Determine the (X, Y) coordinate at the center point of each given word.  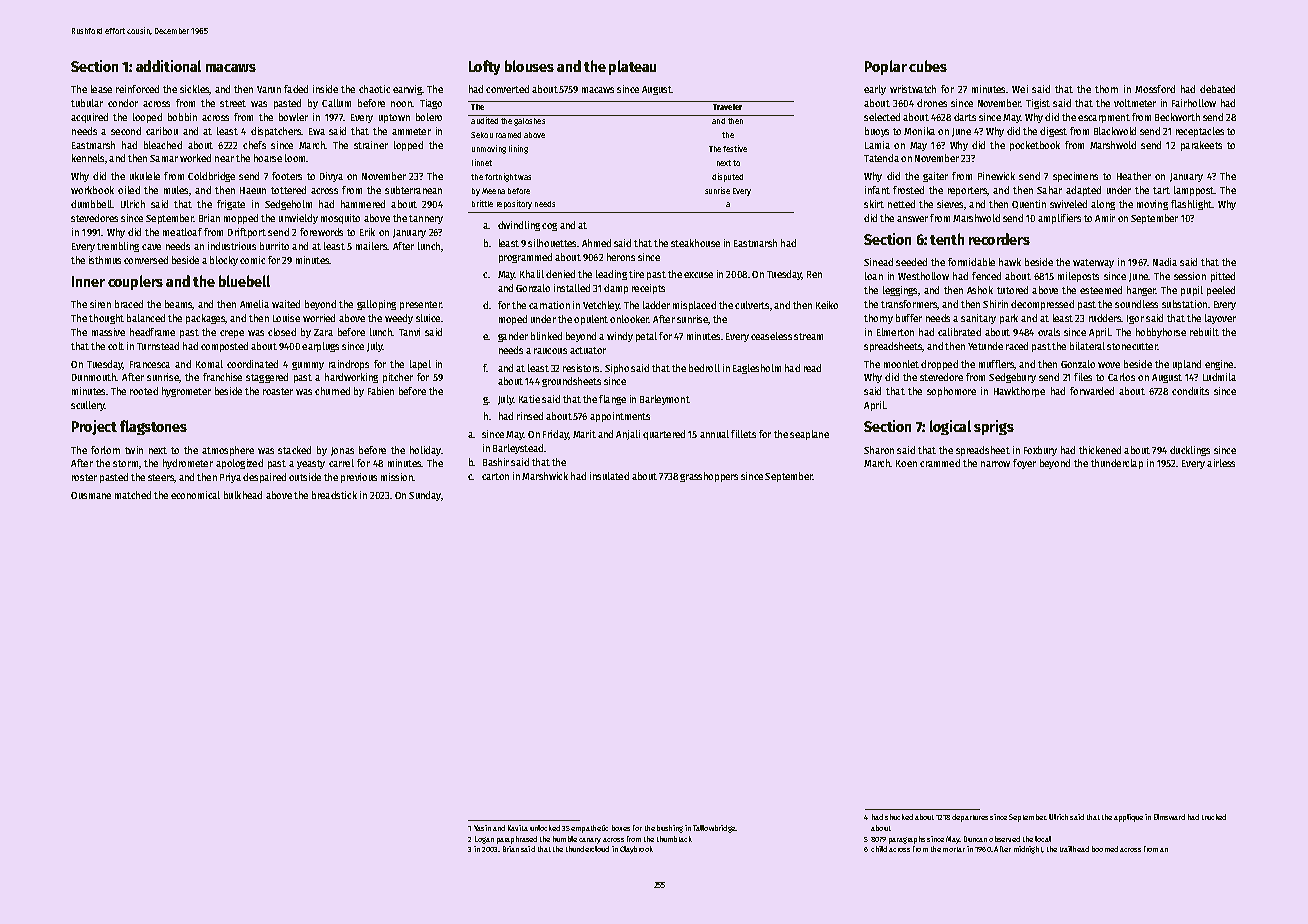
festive (735, 148)
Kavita (518, 828)
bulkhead (243, 495)
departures (970, 818)
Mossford (1155, 89)
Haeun (253, 190)
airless (1221, 463)
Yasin (482, 828)
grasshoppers (709, 477)
